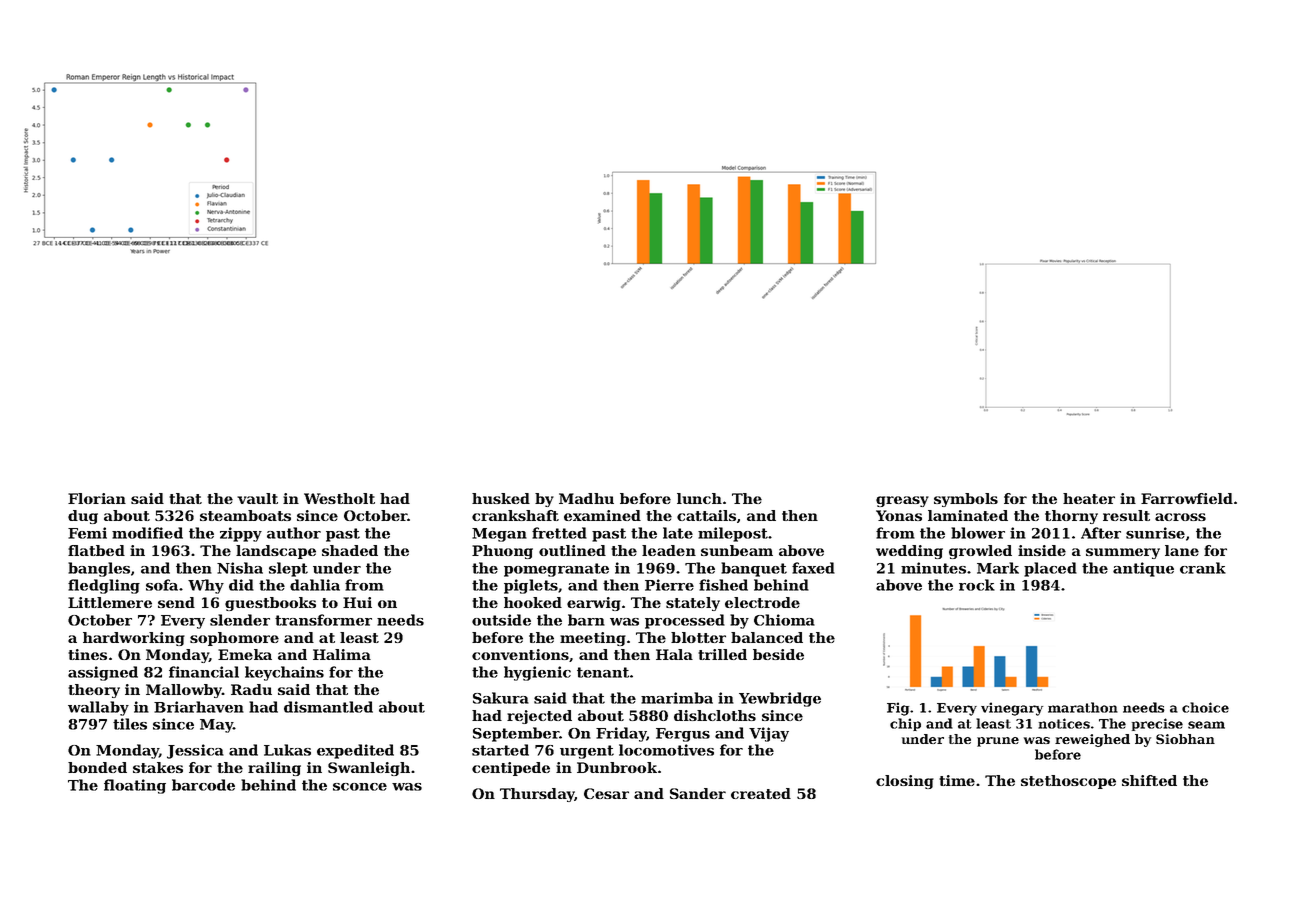 The image size is (1308, 924). What do you see at coordinates (606, 793) in the image?
I see `Cesar` at bounding box center [606, 793].
